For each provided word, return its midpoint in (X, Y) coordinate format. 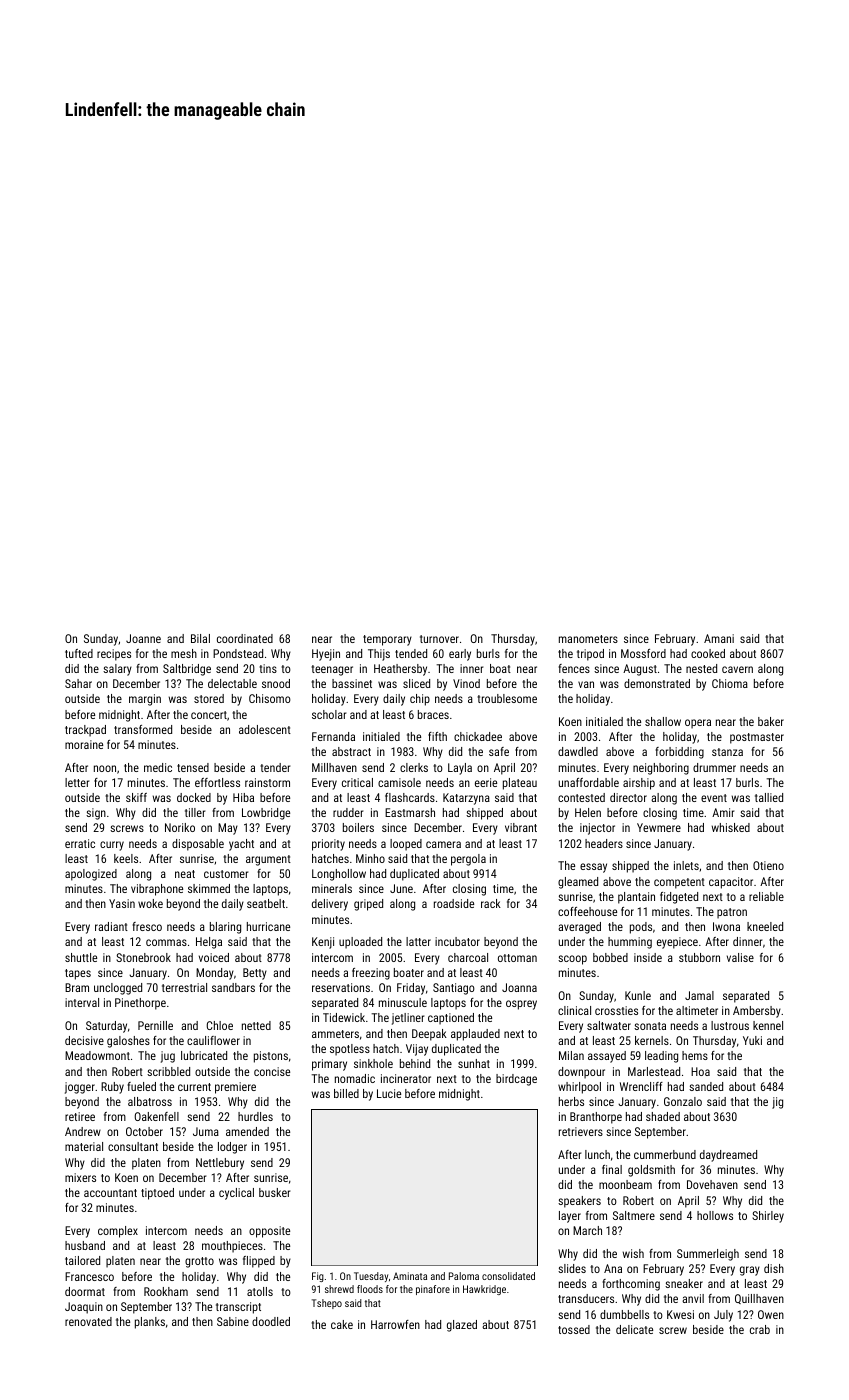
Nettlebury (220, 1164)
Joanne (143, 638)
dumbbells (624, 1314)
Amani (719, 638)
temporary (387, 640)
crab (760, 1329)
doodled (271, 1321)
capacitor (731, 883)
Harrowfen (395, 1324)
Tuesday (371, 1277)
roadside (454, 903)
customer (226, 874)
